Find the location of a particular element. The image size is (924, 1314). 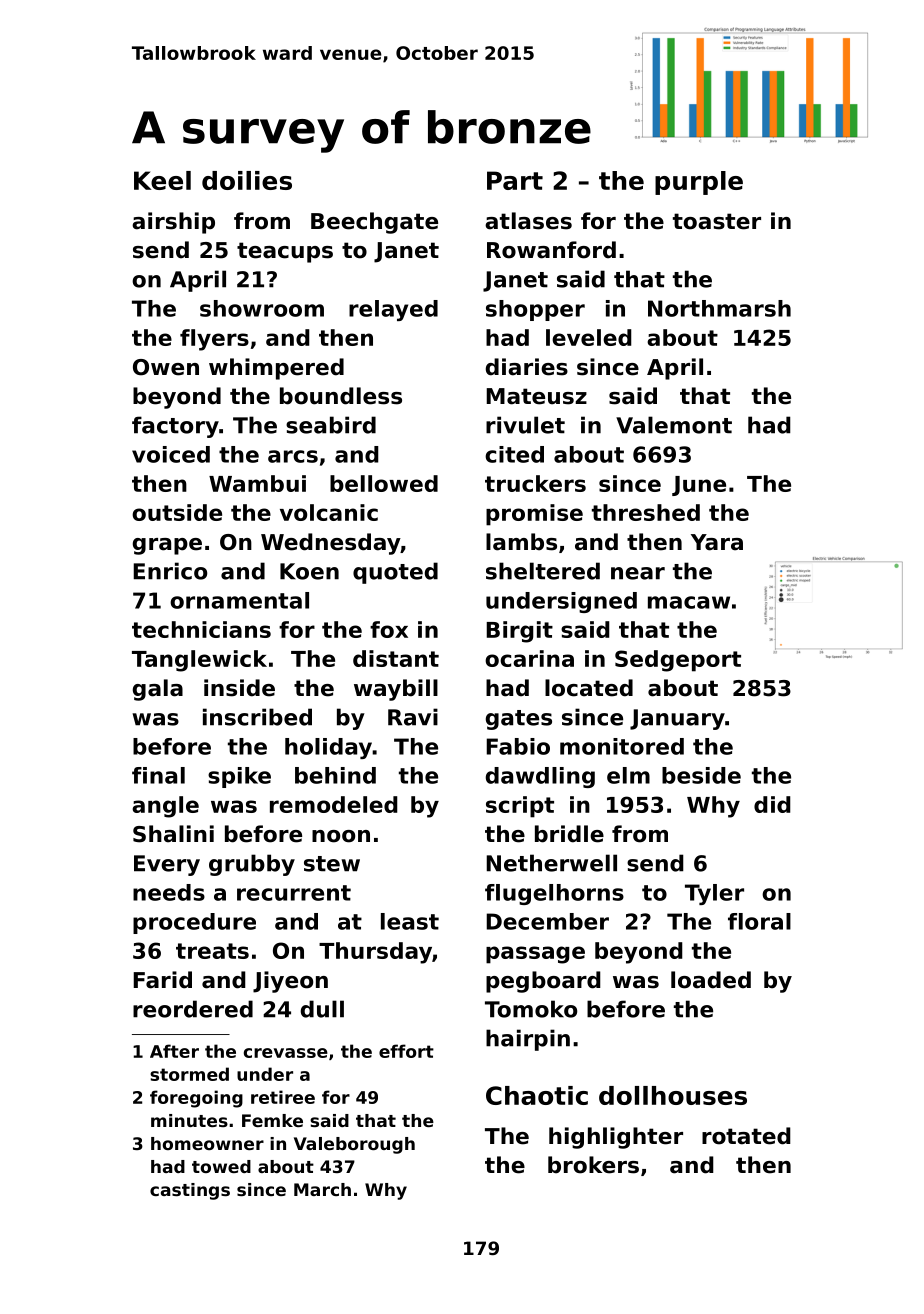

Yara is located at coordinates (717, 542).
